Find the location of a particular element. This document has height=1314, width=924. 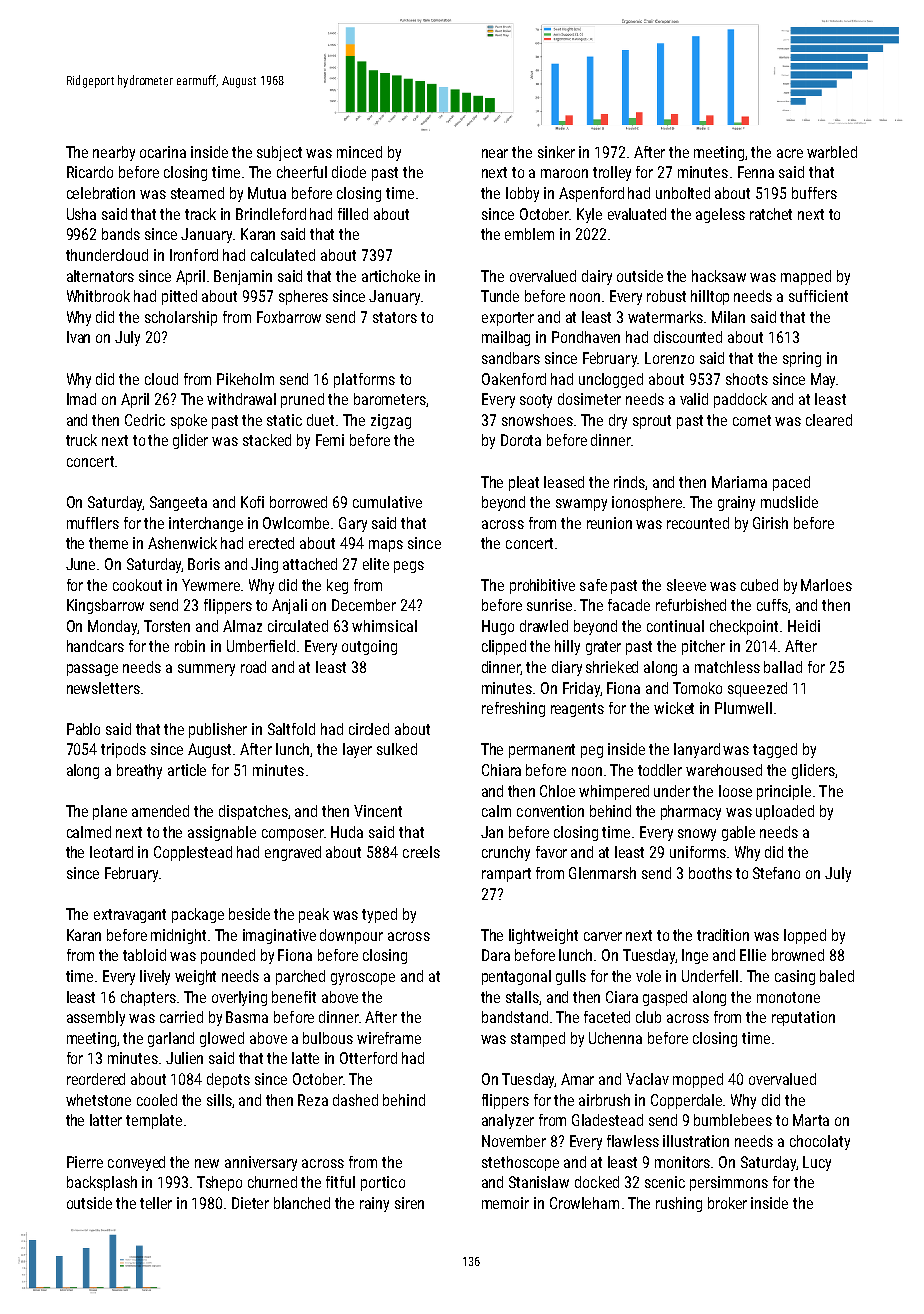

dashed is located at coordinates (355, 1100).
